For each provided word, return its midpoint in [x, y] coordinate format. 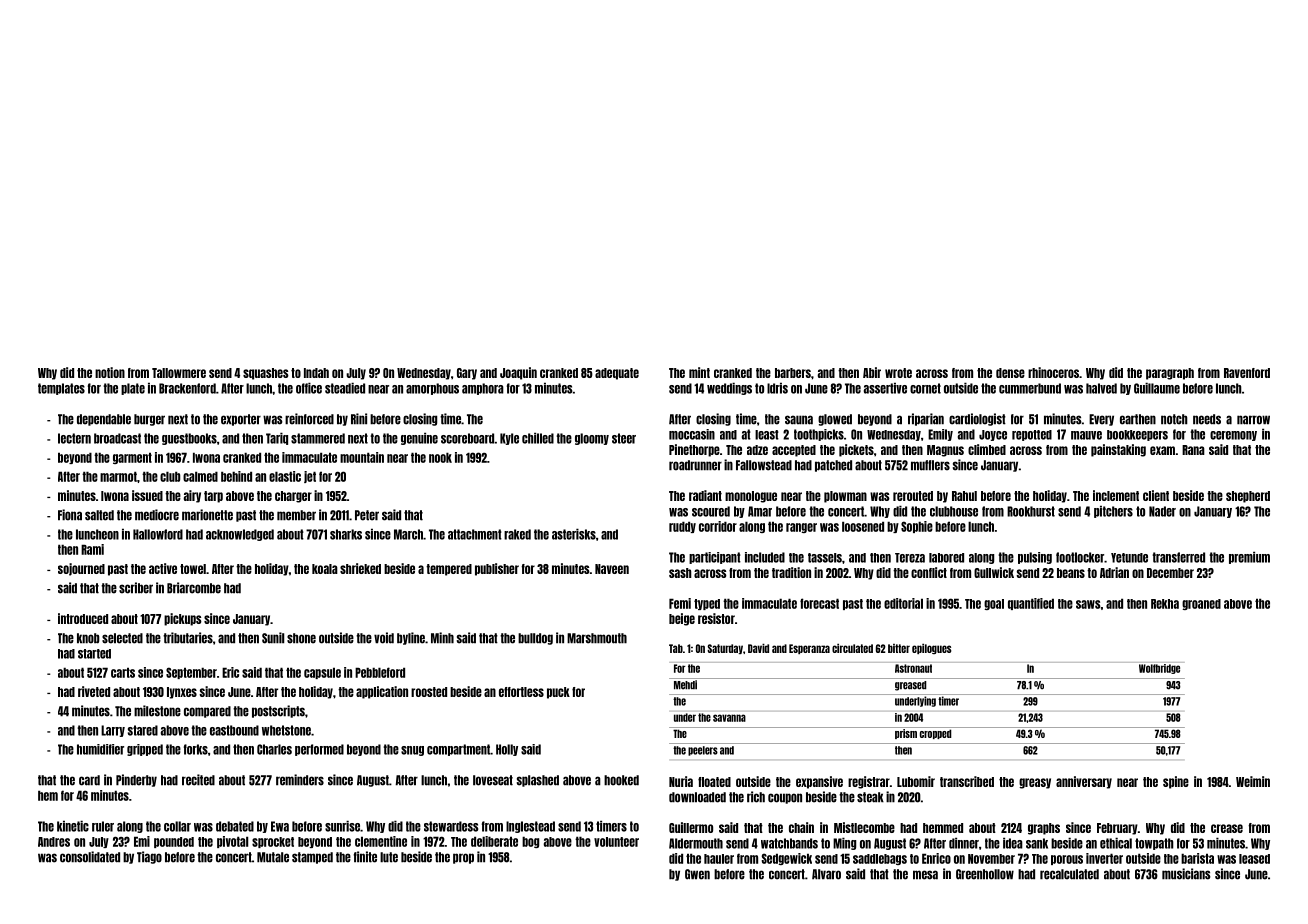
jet [310, 477]
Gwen [697, 874]
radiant [705, 495]
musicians [1186, 874]
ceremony [1233, 436]
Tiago [149, 857]
